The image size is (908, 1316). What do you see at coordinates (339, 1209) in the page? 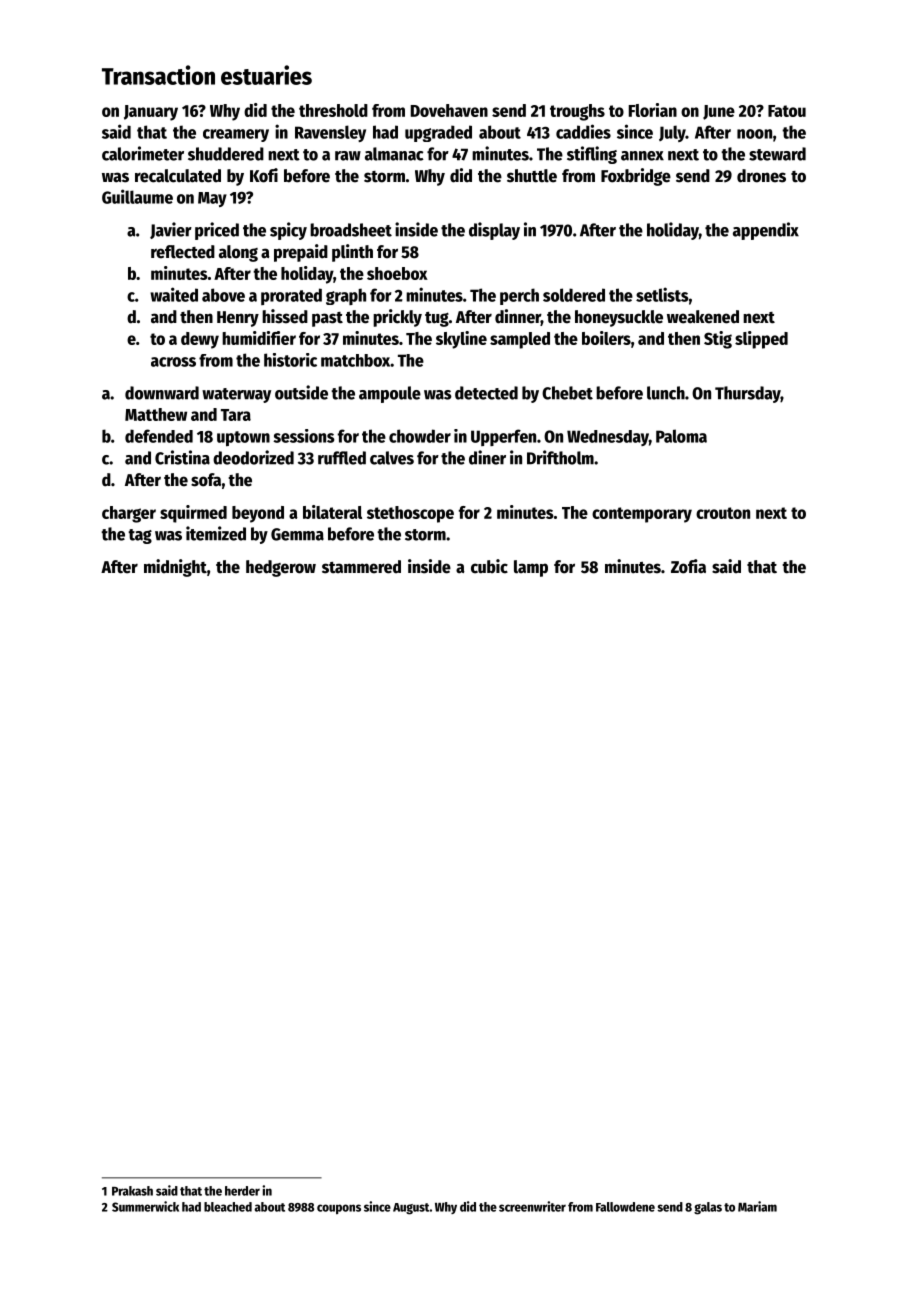
I see `coupons` at bounding box center [339, 1209].
